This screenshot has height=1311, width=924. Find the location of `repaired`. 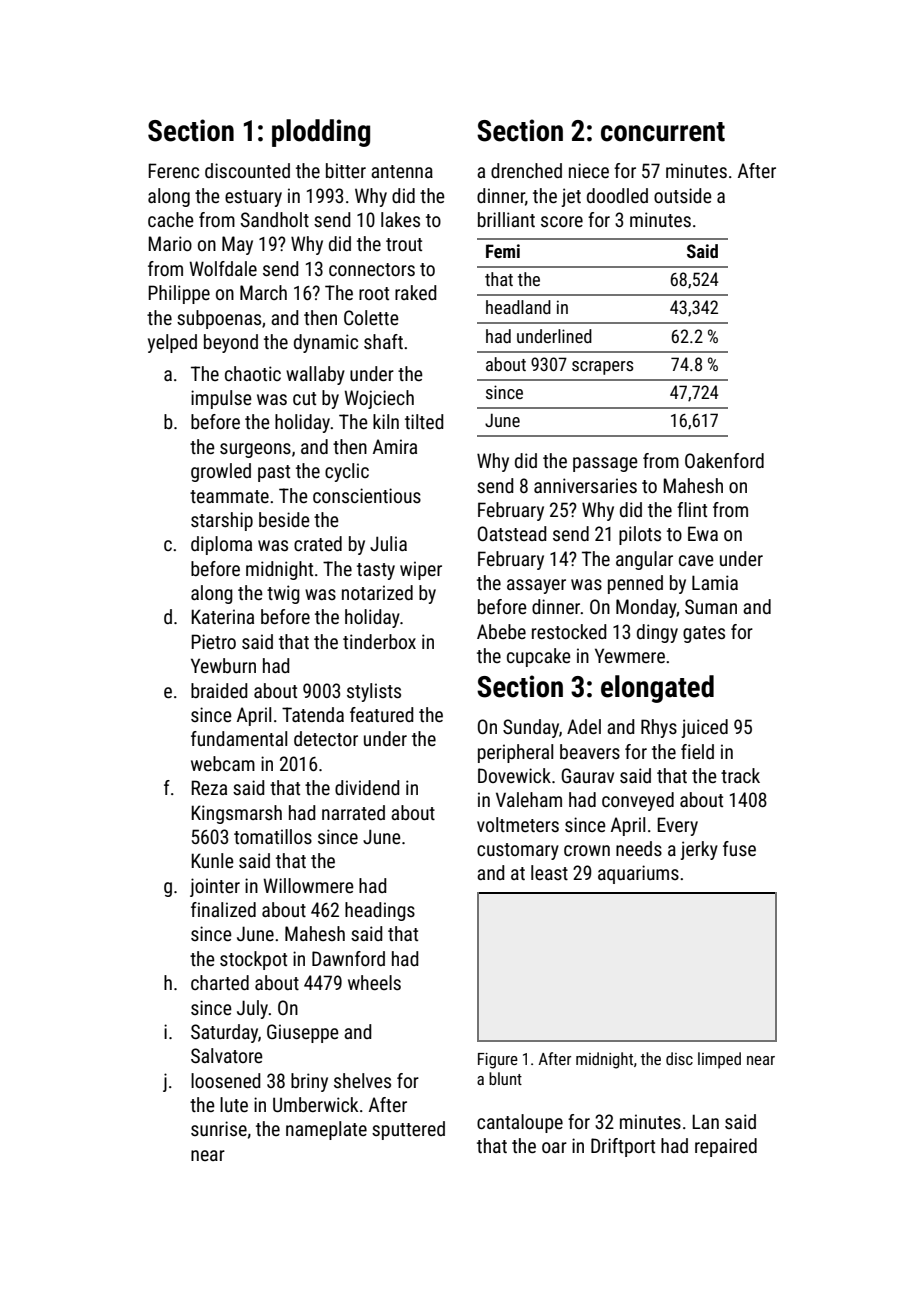

repaired is located at coordinates (726, 1147).
